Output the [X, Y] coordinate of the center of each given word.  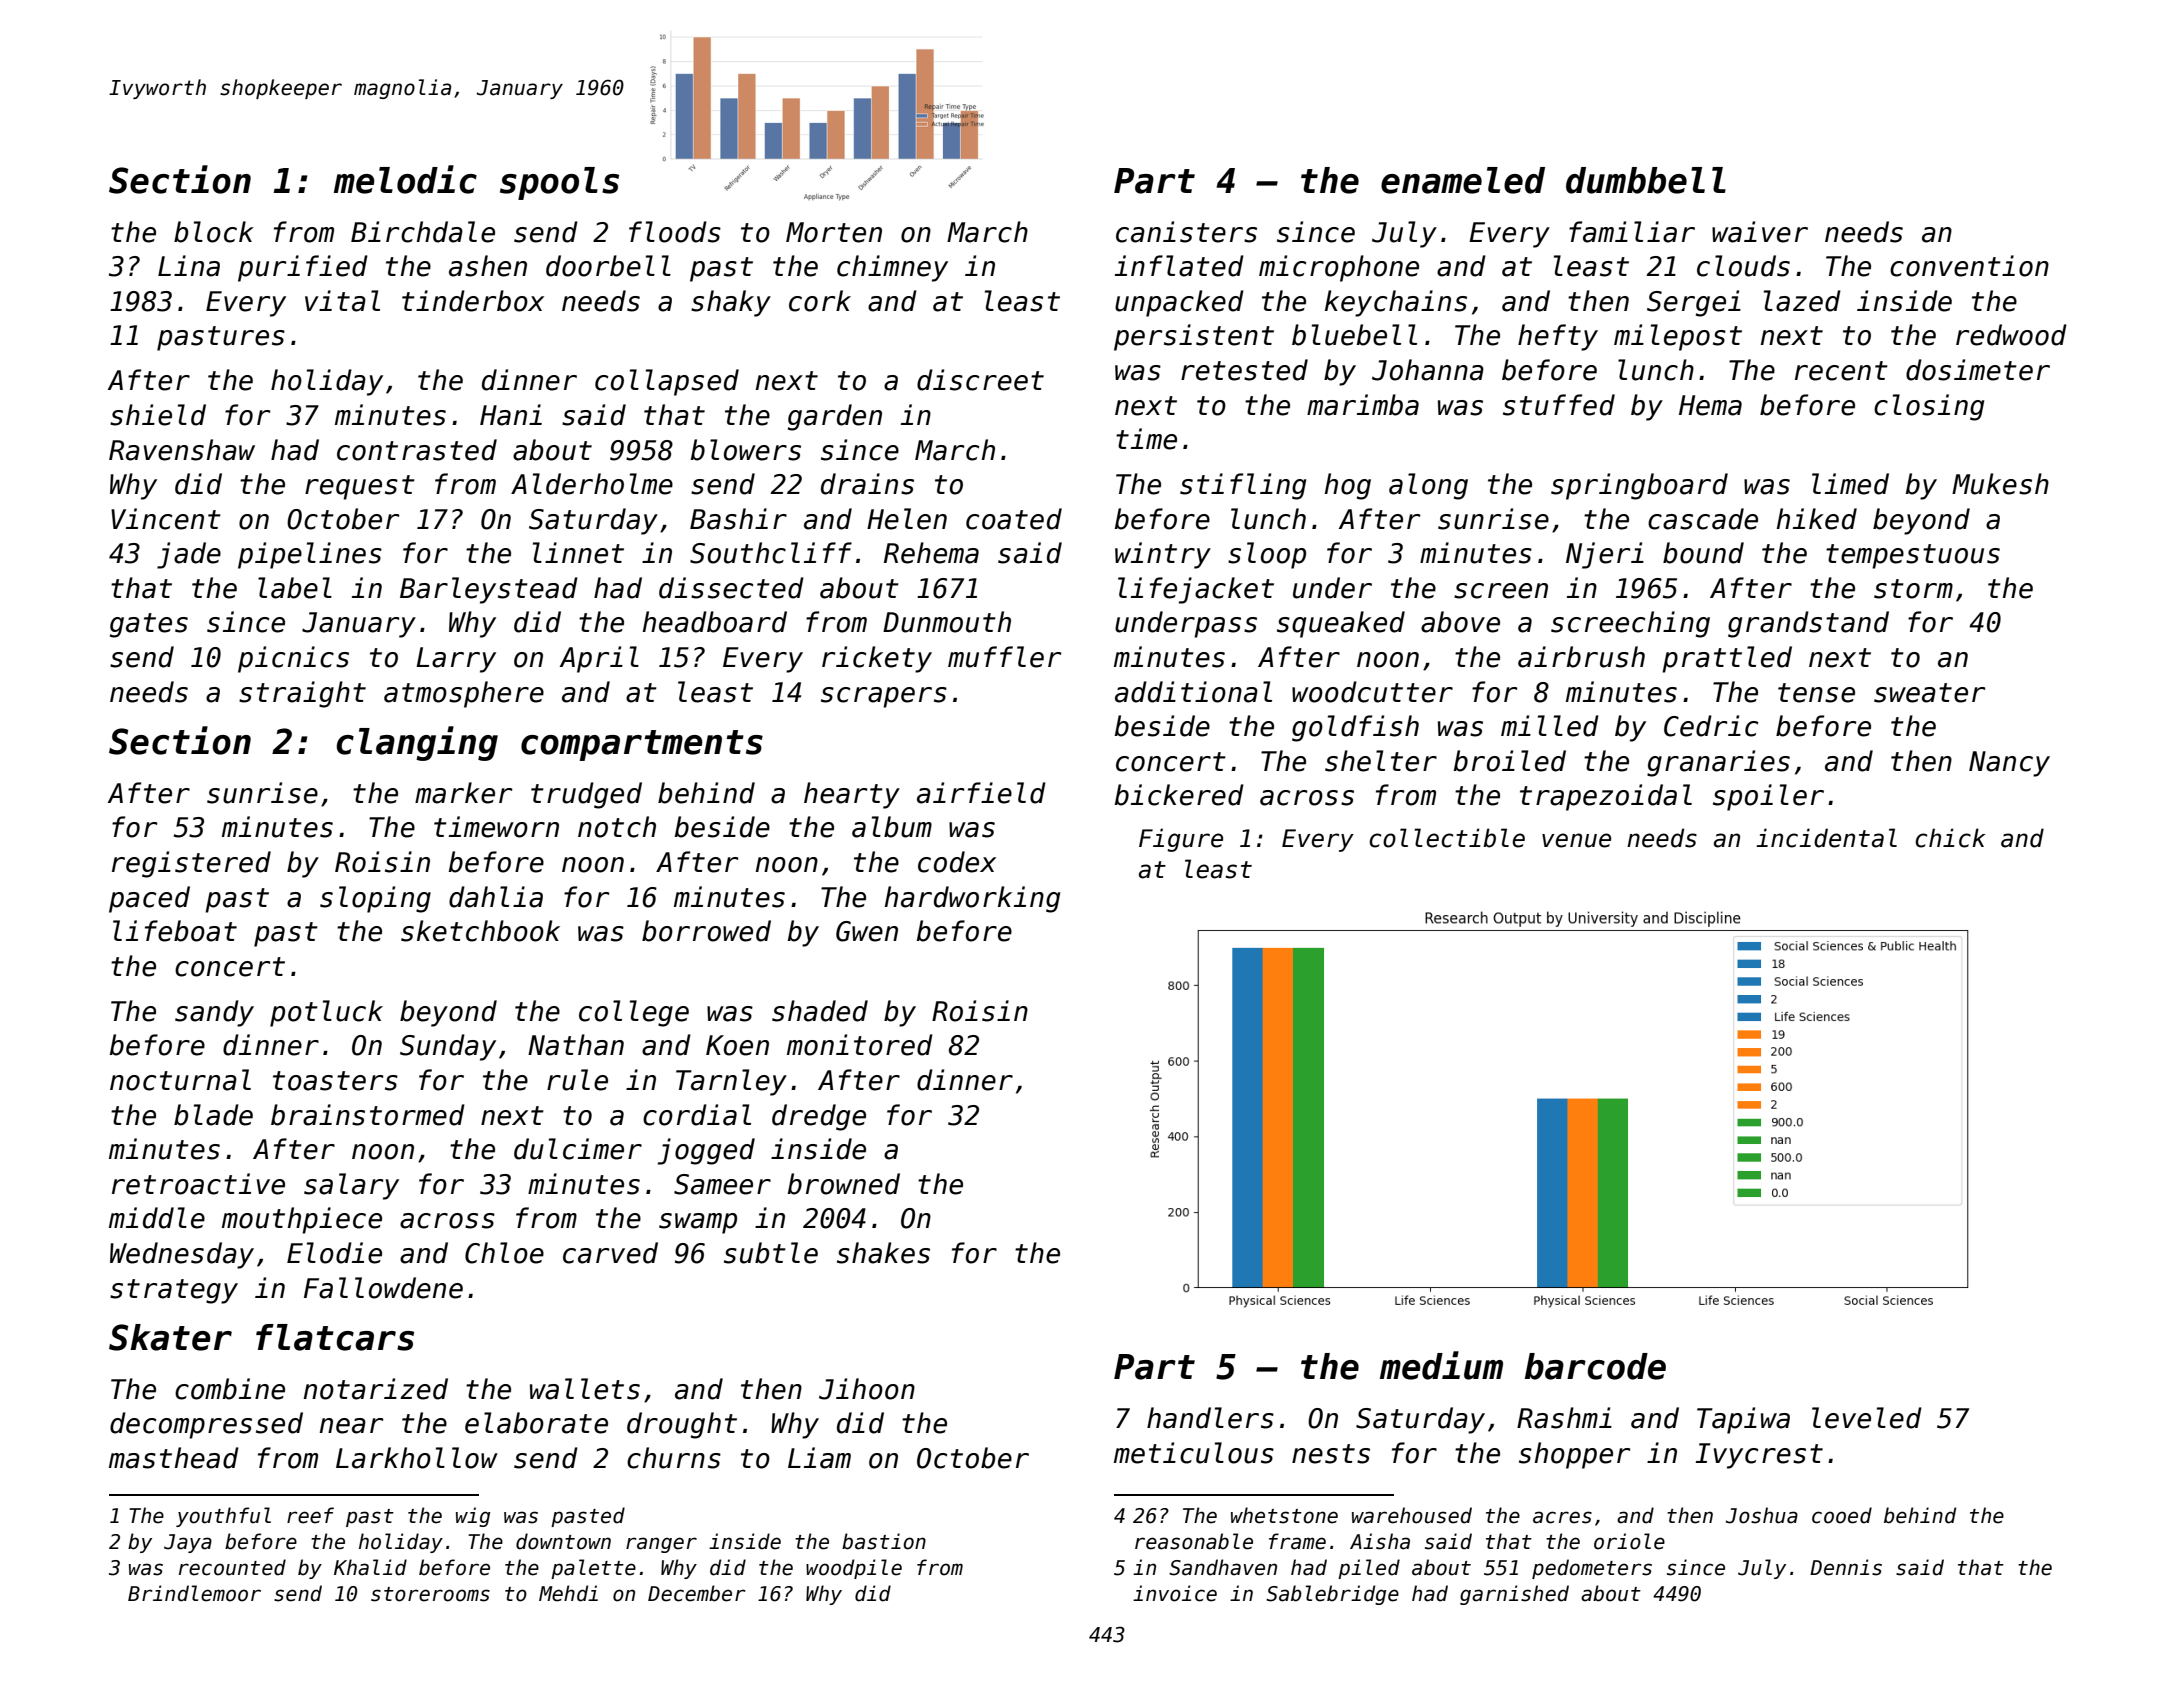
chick [1950, 838]
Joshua [1762, 1515]
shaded [820, 1011]
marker [464, 793]
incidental [1826, 838]
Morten [834, 232]
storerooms [430, 1594]
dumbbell [1646, 180]
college [634, 1013]
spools [559, 183]
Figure [1181, 840]
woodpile [854, 1569]
